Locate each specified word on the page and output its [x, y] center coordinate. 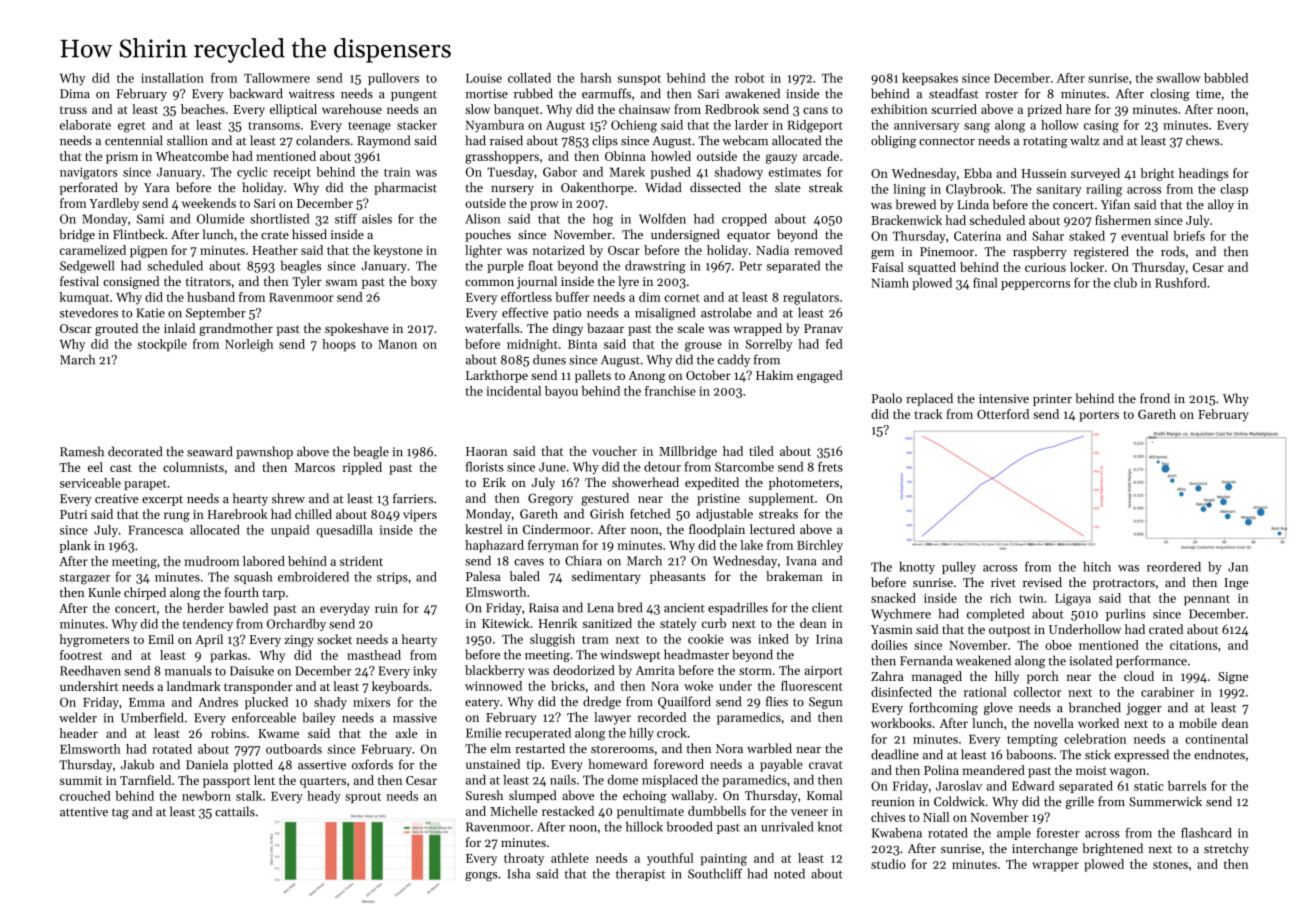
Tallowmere [277, 78]
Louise [484, 78]
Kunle [104, 592]
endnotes [1219, 754]
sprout [363, 798]
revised [1042, 582]
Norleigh [249, 345]
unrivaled [787, 827]
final [985, 283]
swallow [1179, 78]
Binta [582, 344]
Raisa [544, 608]
